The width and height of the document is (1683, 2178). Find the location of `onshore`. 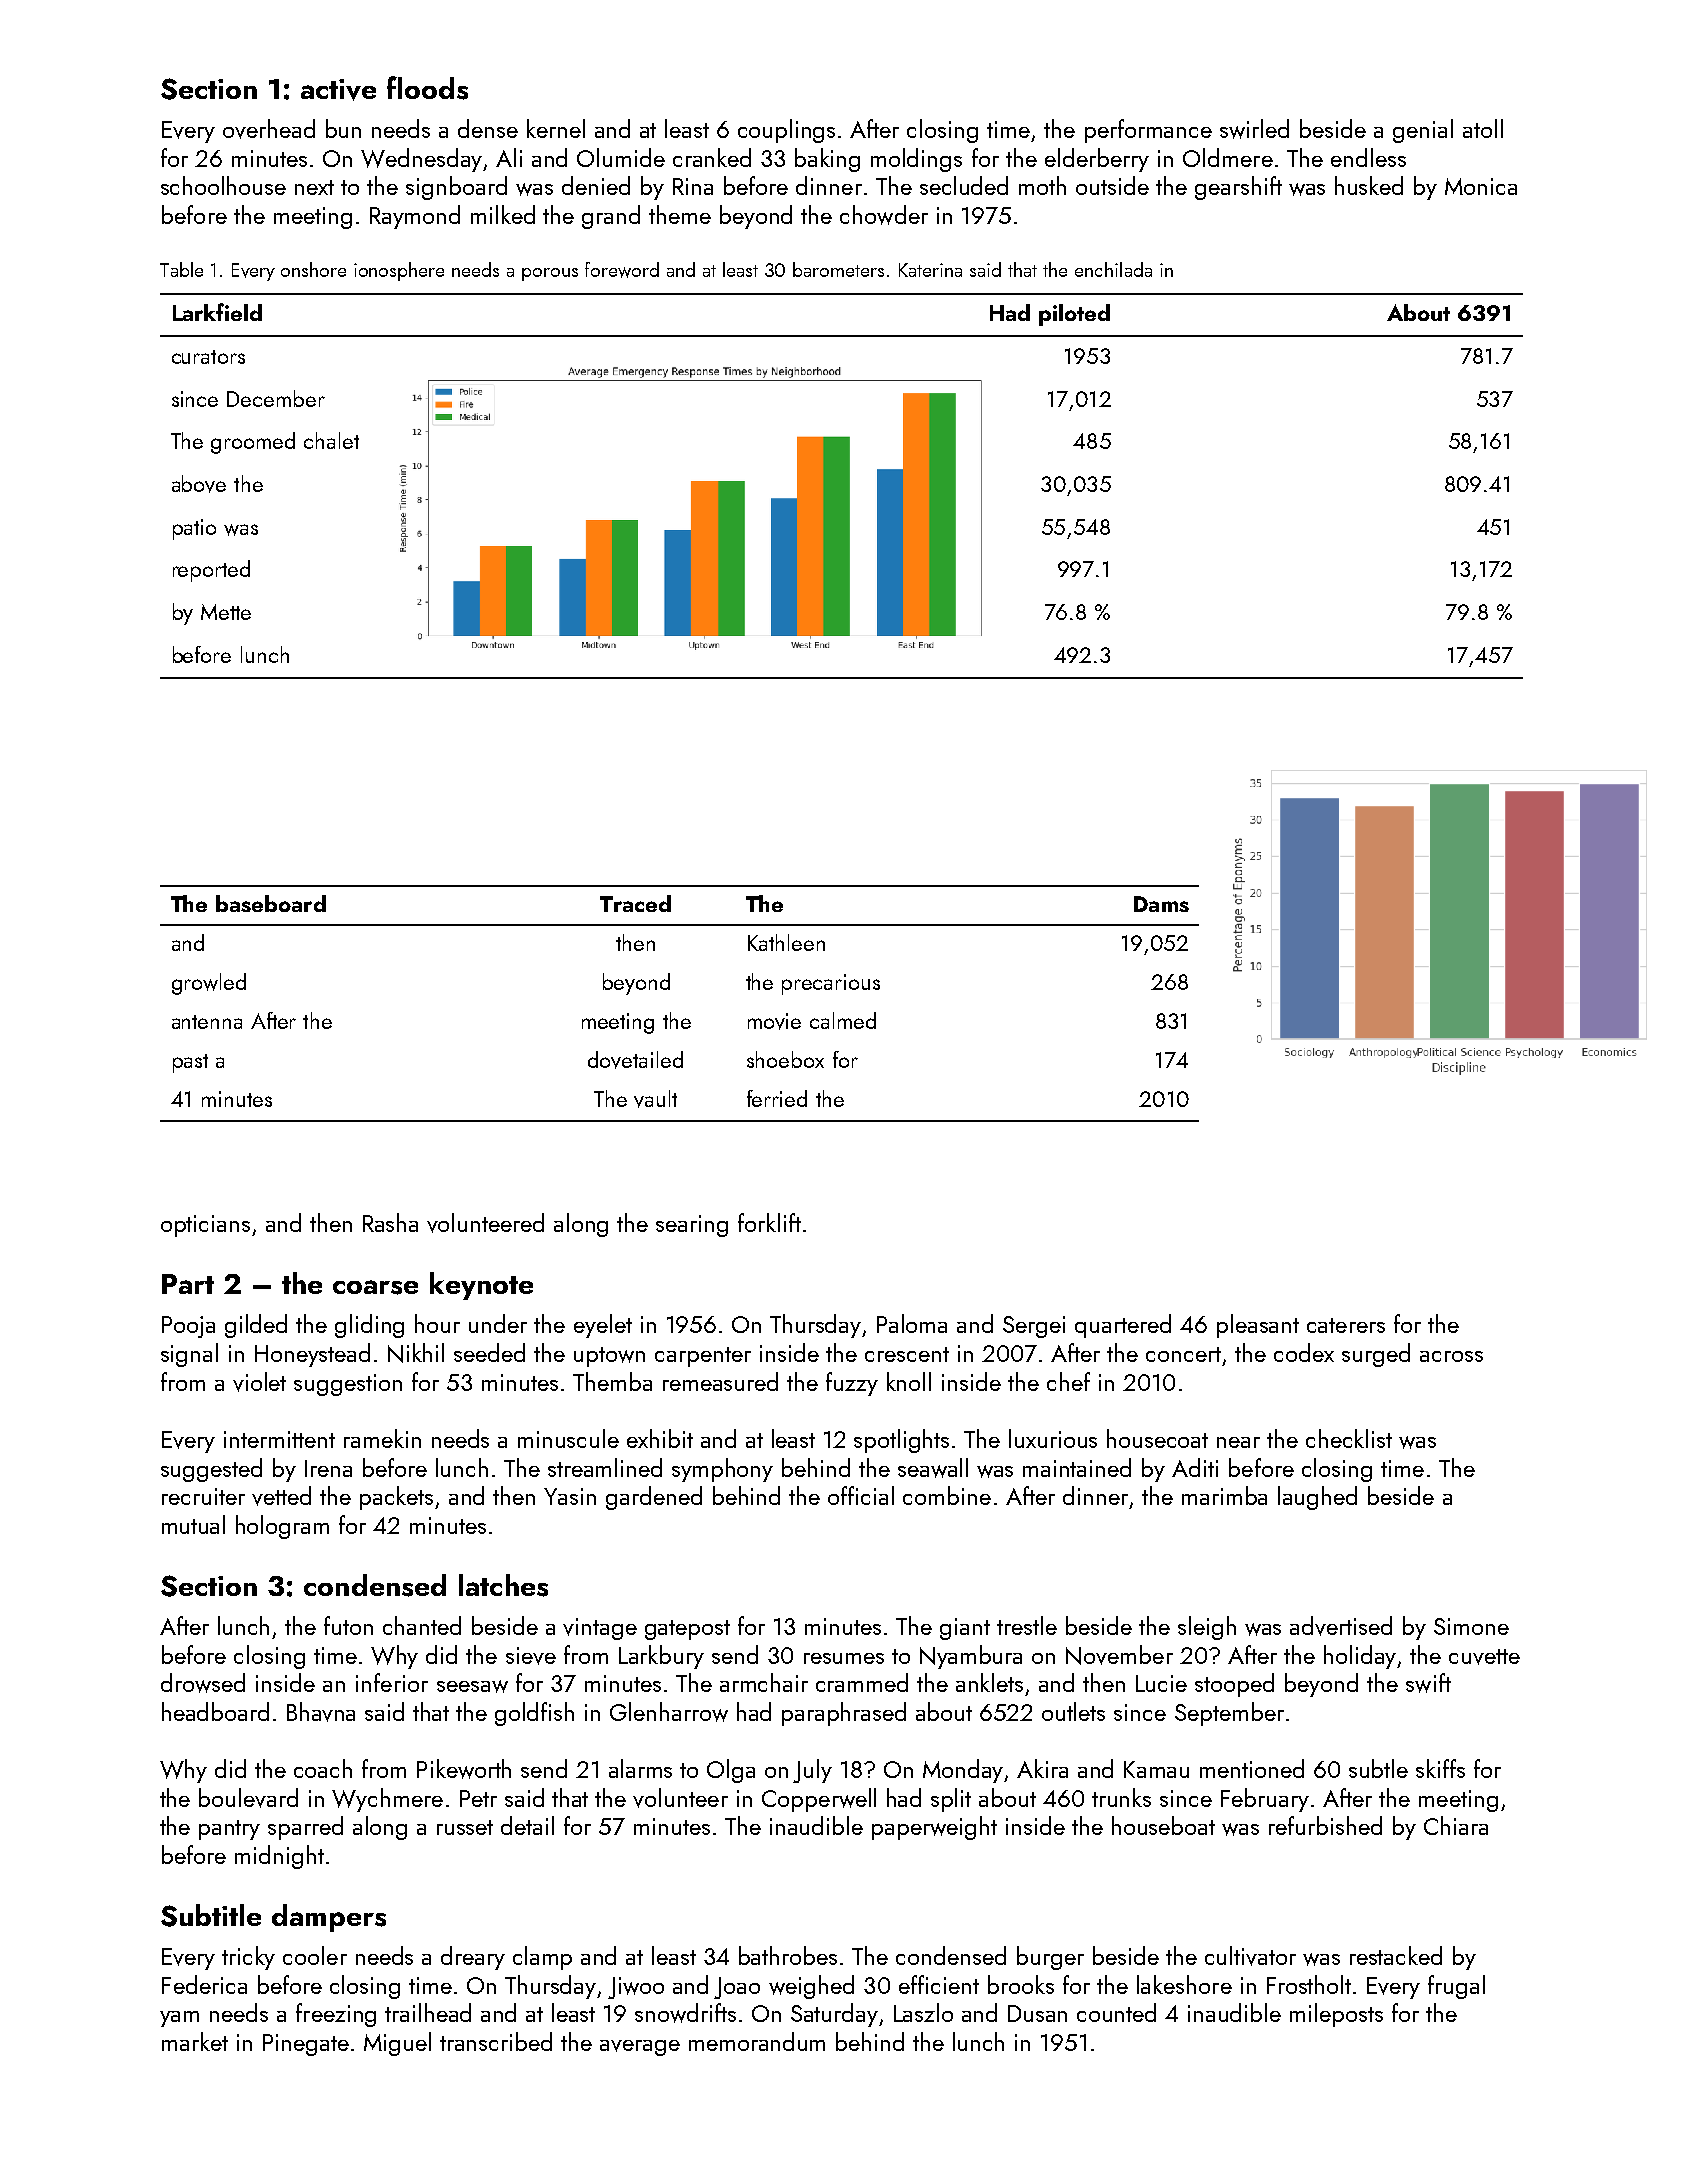

onshore is located at coordinates (313, 269).
